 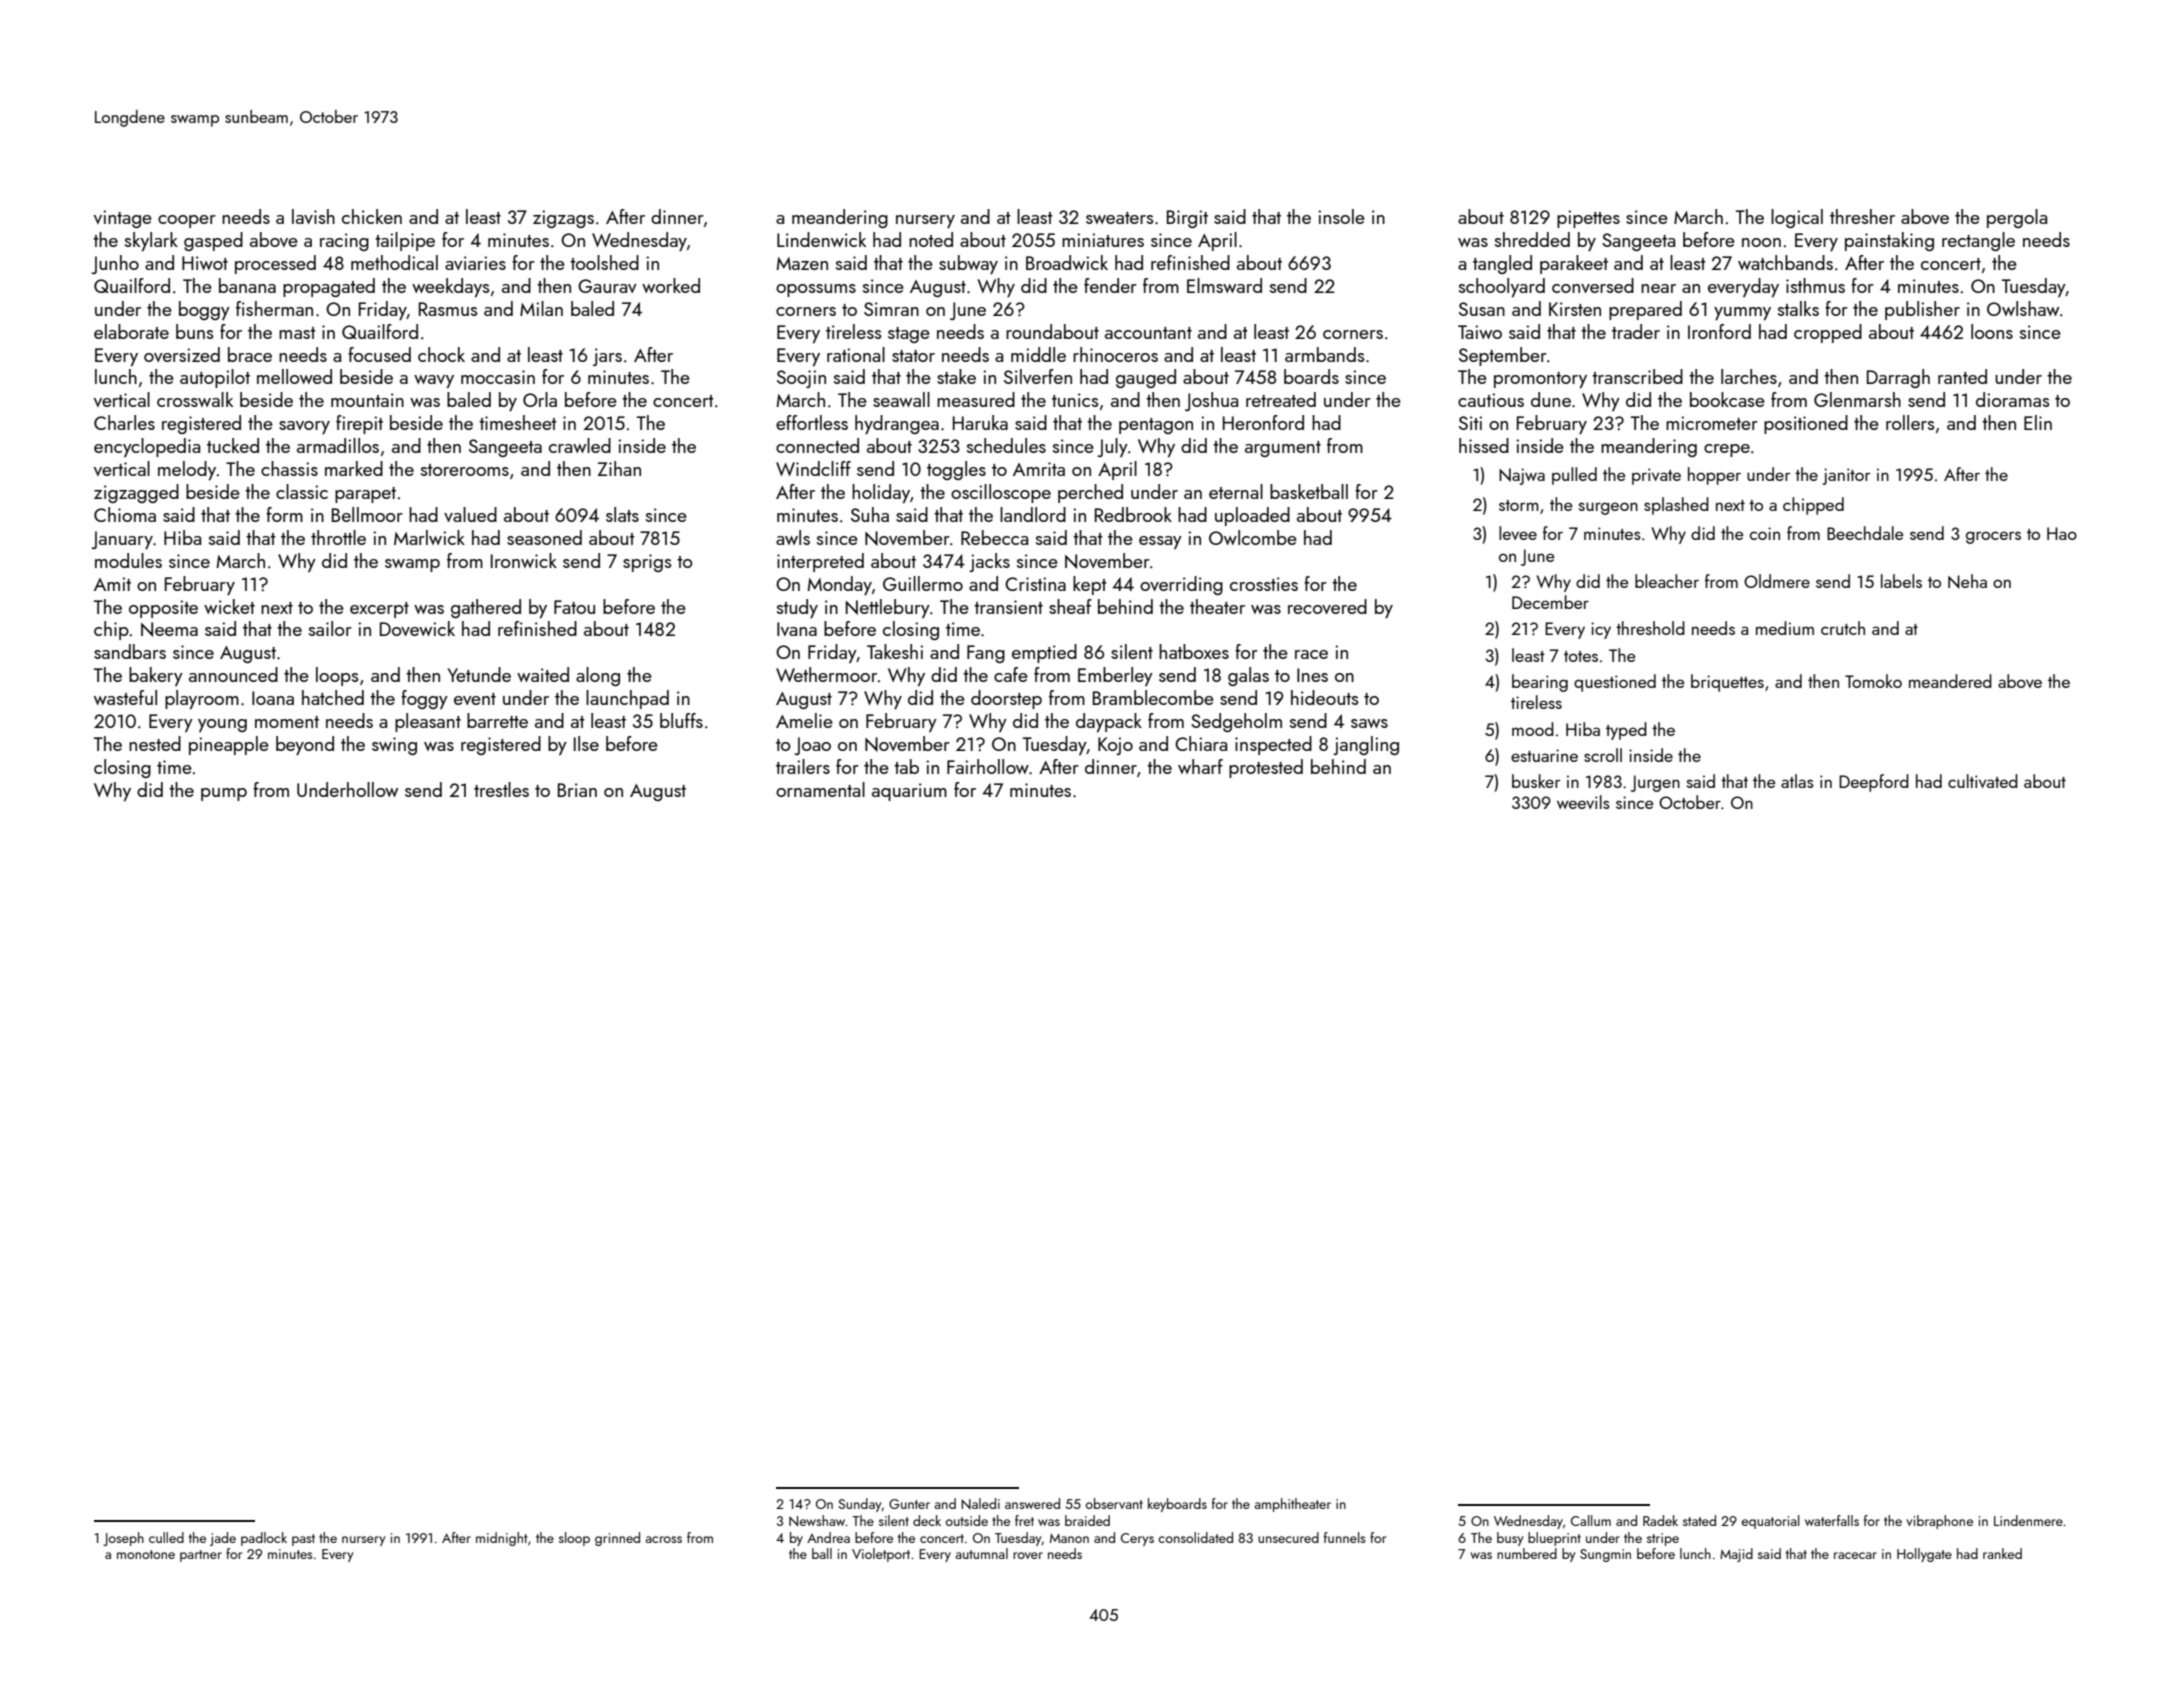 What do you see at coordinates (1200, 766) in the screenshot?
I see `wharf` at bounding box center [1200, 766].
